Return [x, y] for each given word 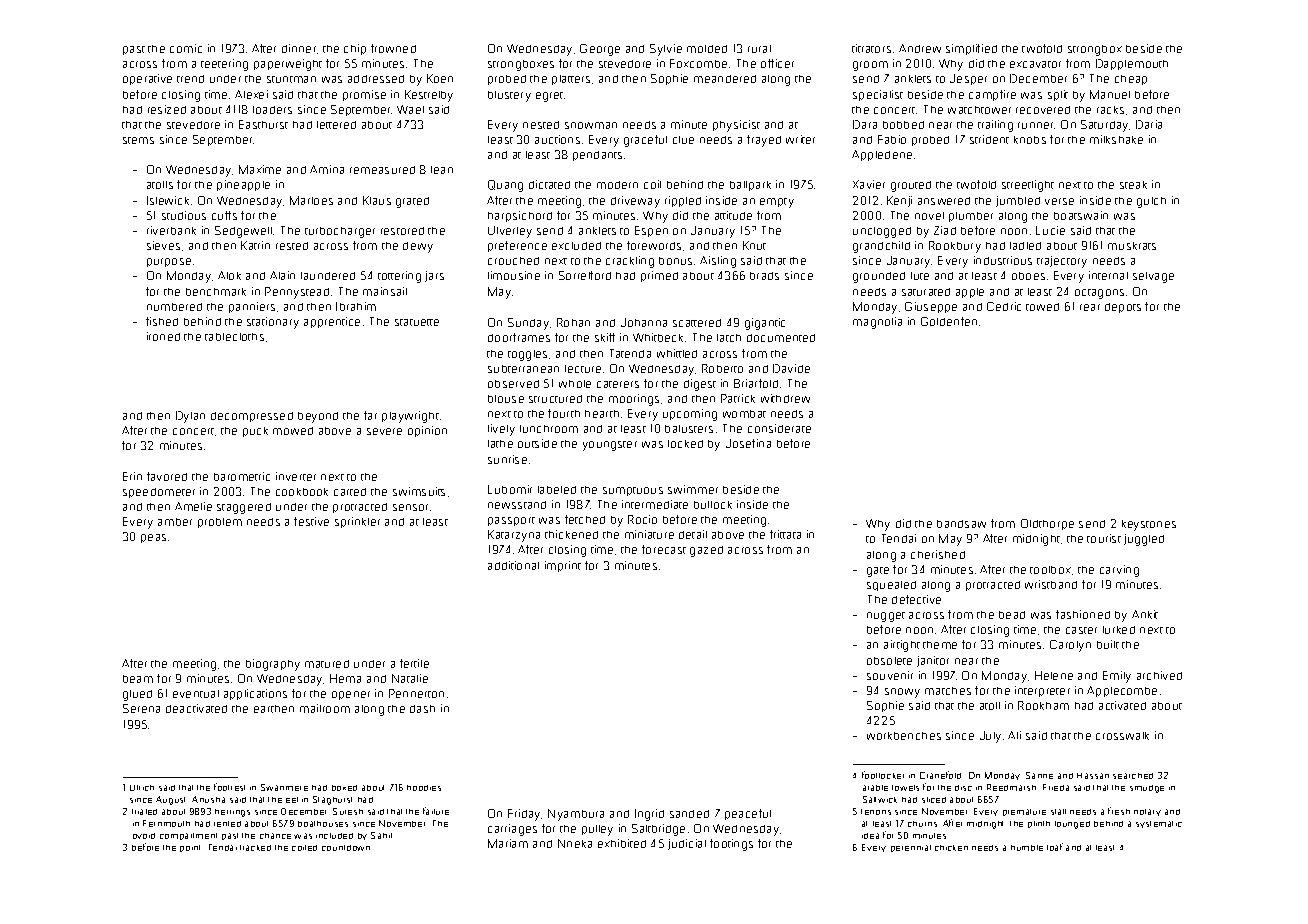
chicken [951, 848]
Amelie [193, 506]
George [600, 50]
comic [186, 48]
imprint [563, 566]
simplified [971, 49]
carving [1119, 571]
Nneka [575, 843]
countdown [346, 848]
